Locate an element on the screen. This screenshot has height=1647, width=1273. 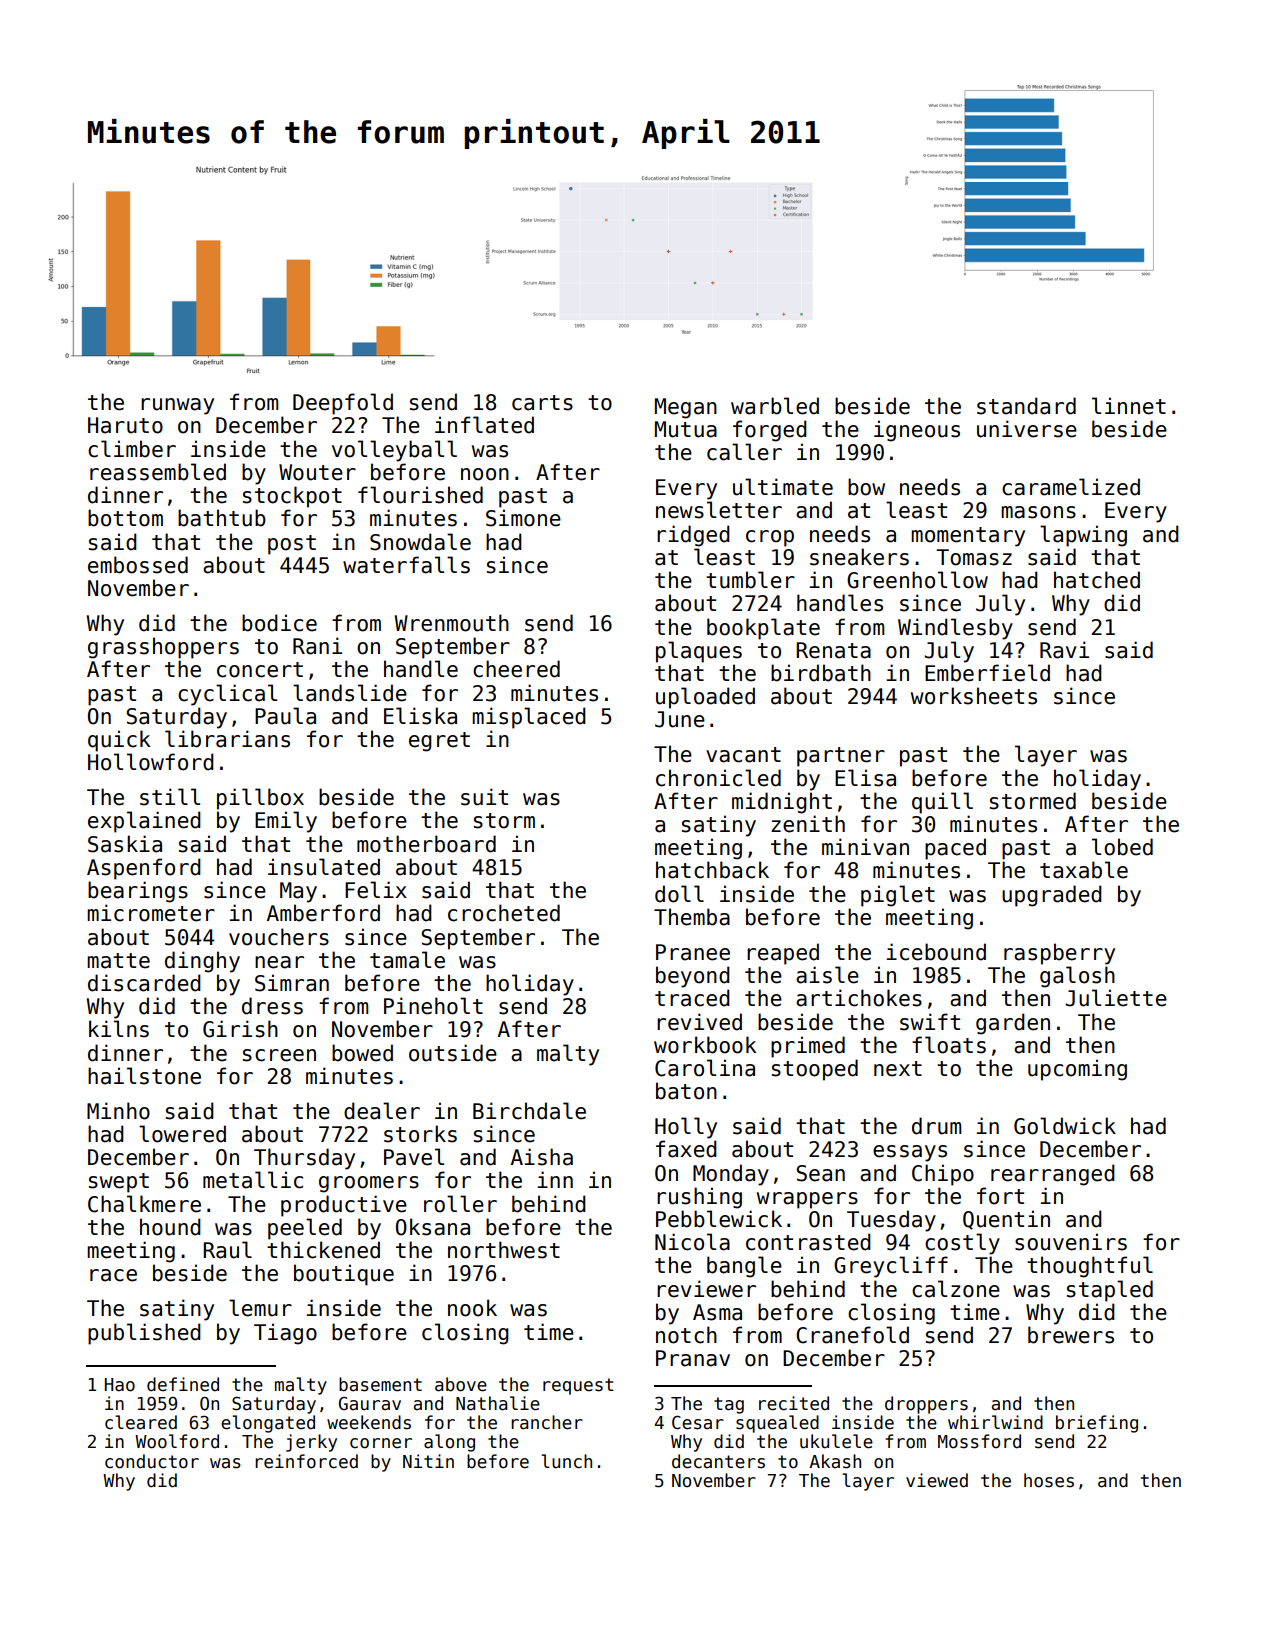
tumbler is located at coordinates (750, 580).
